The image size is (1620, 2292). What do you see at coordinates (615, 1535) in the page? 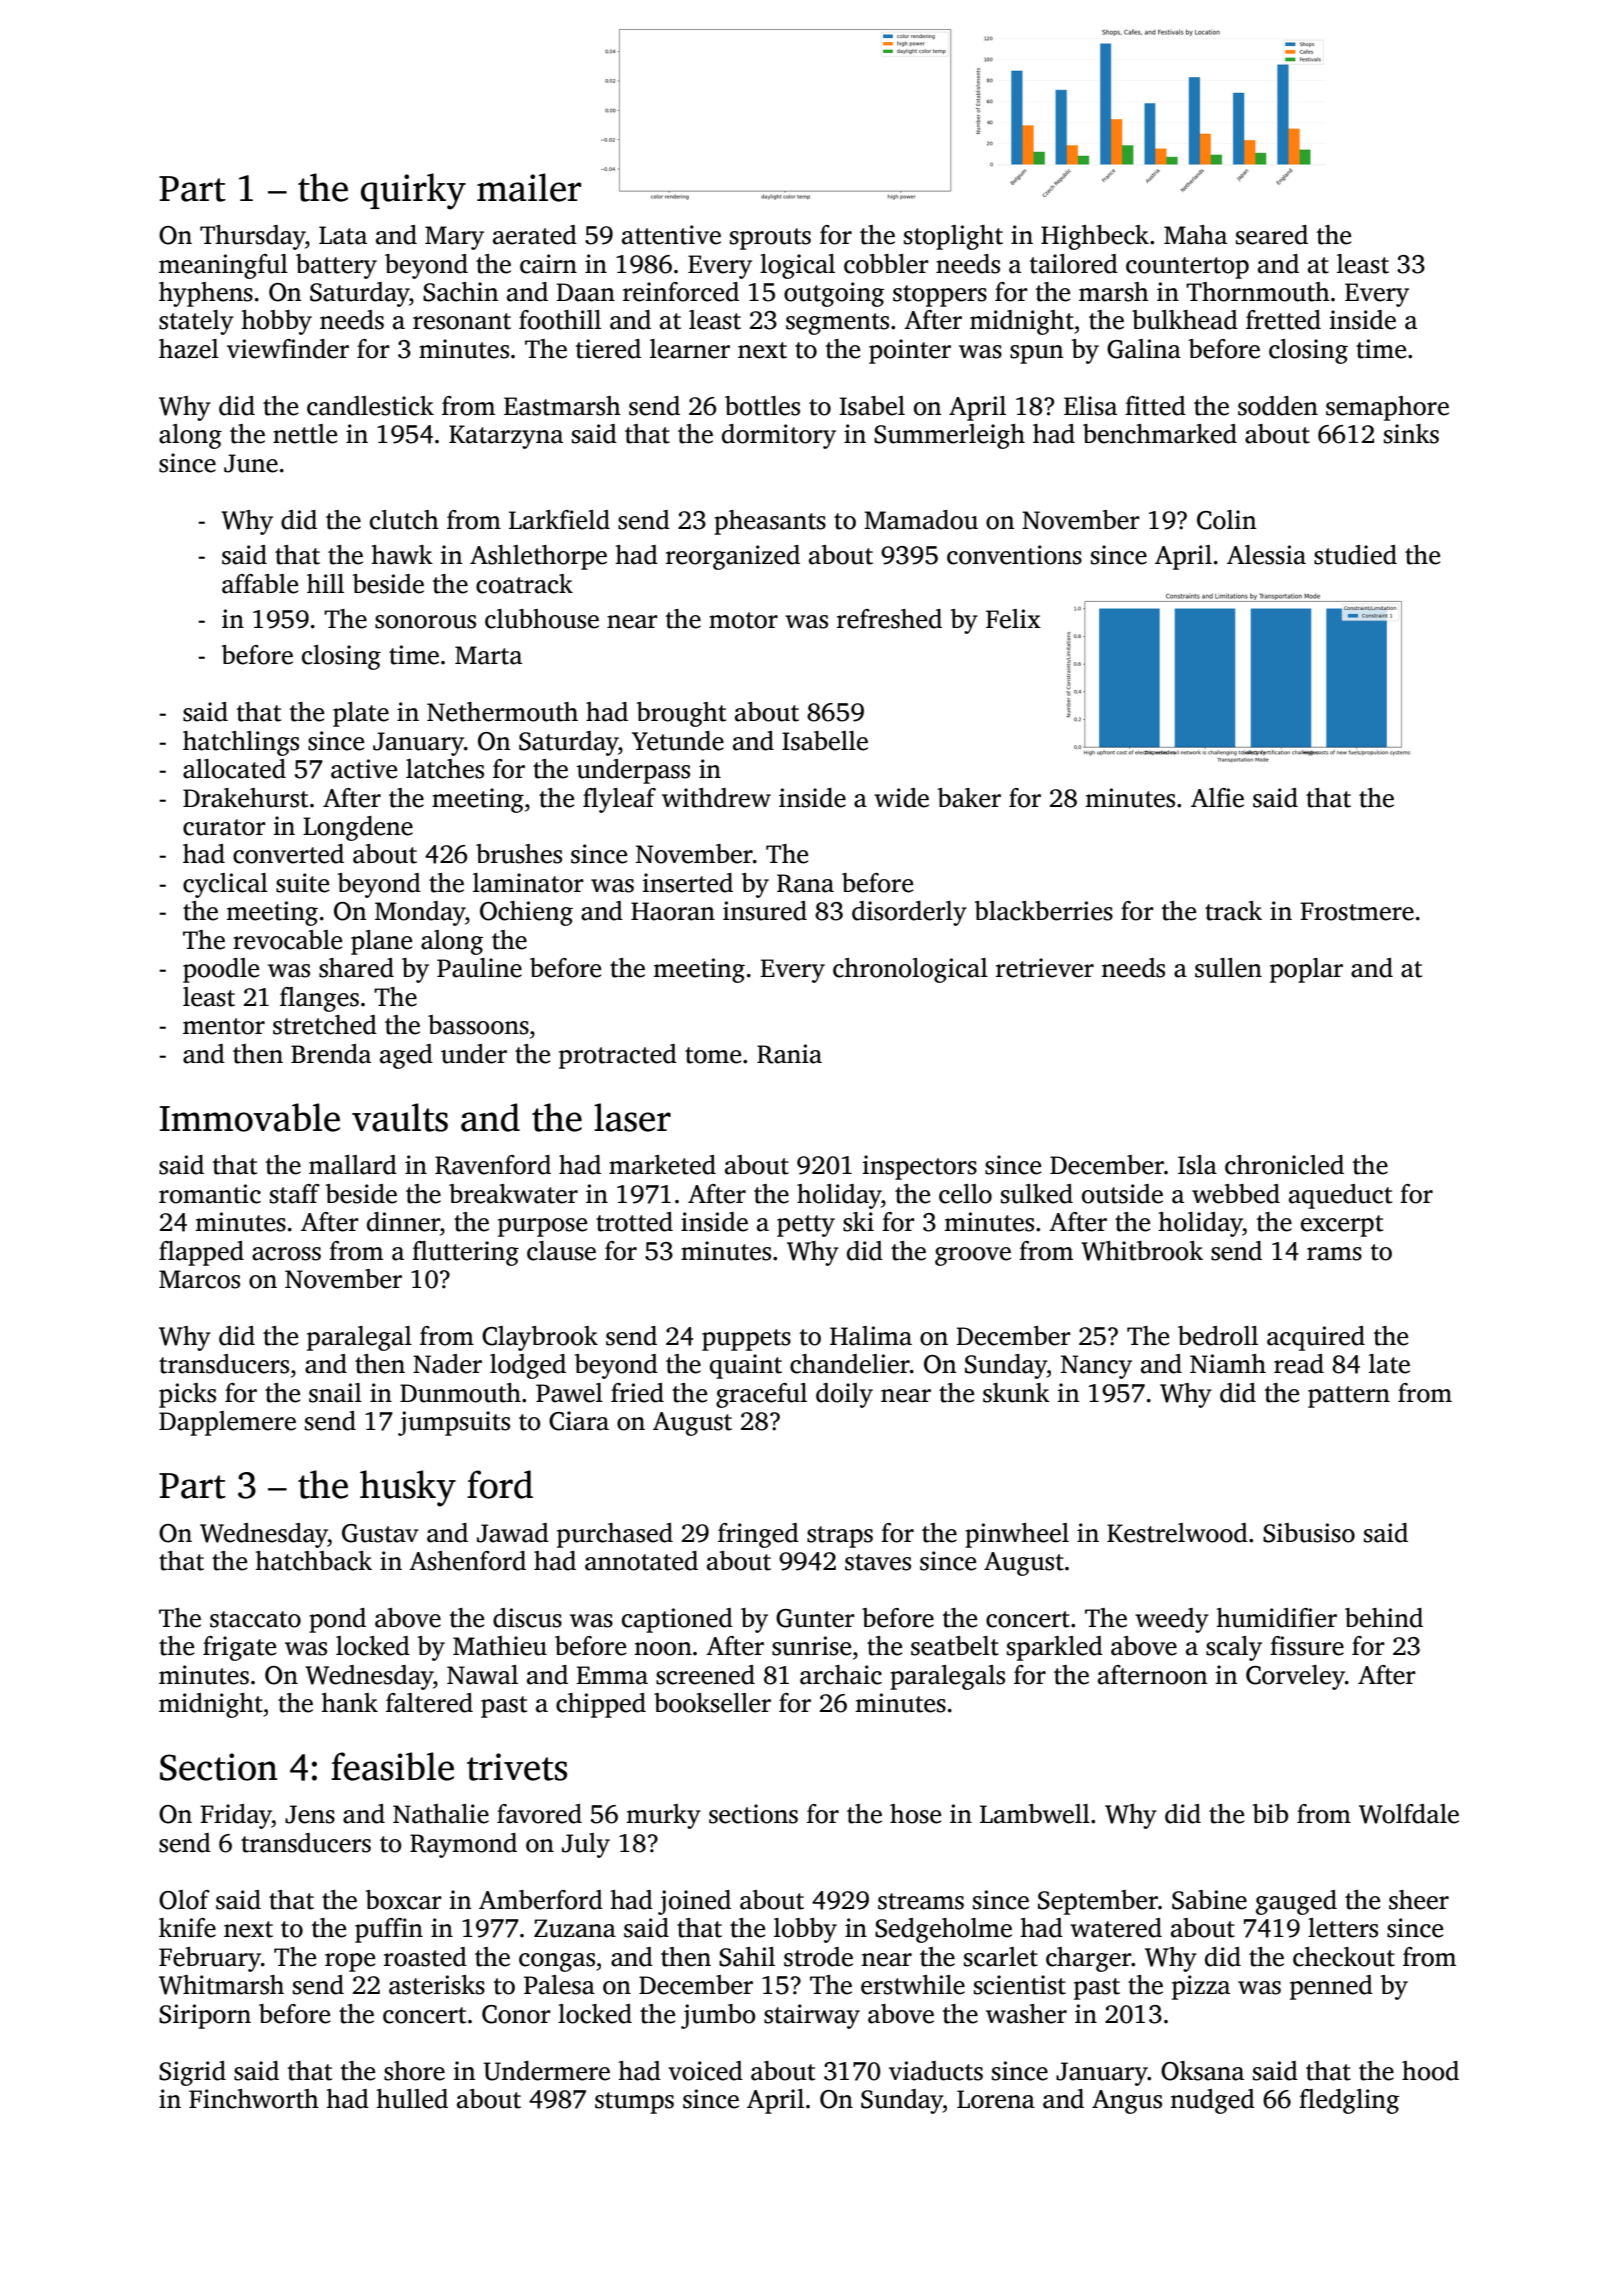
I see `purchased` at bounding box center [615, 1535].
